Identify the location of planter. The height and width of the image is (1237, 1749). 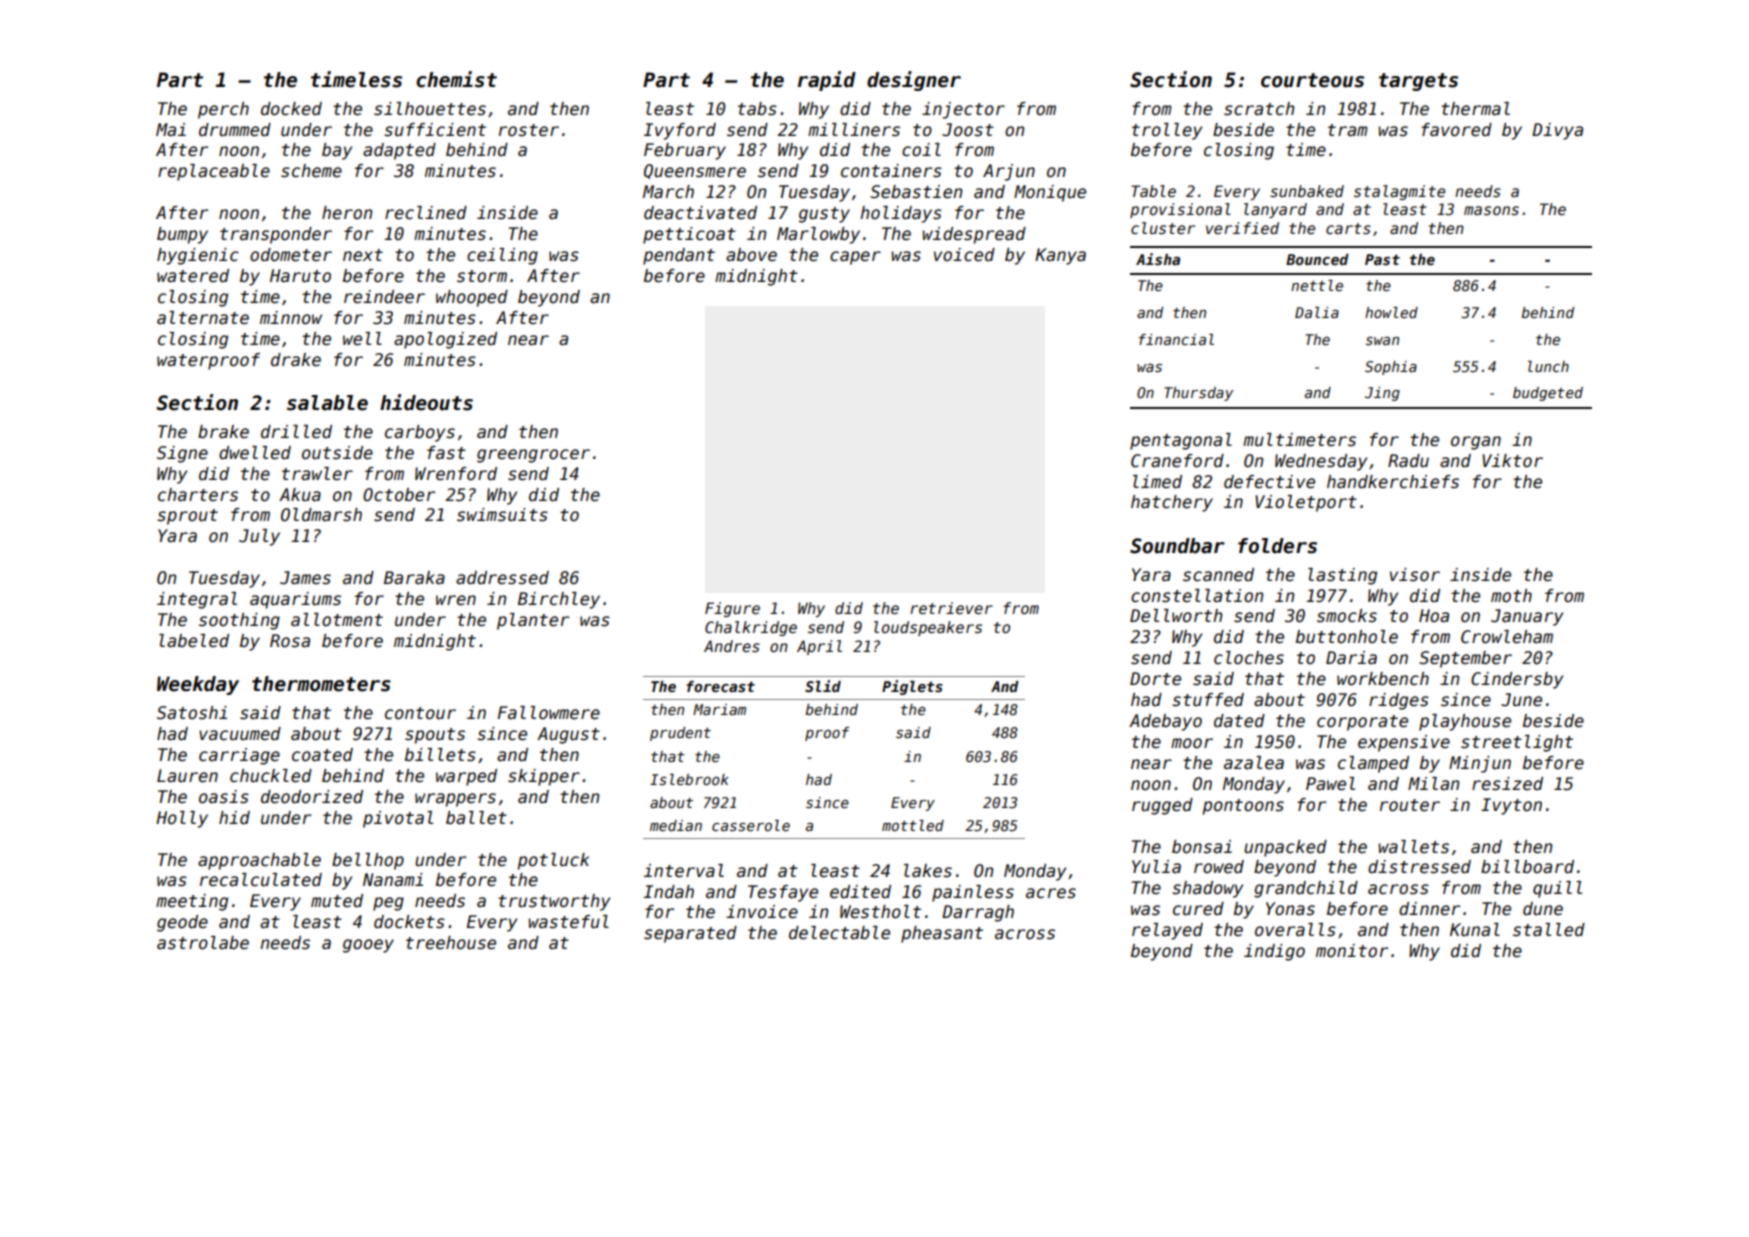
(533, 621).
